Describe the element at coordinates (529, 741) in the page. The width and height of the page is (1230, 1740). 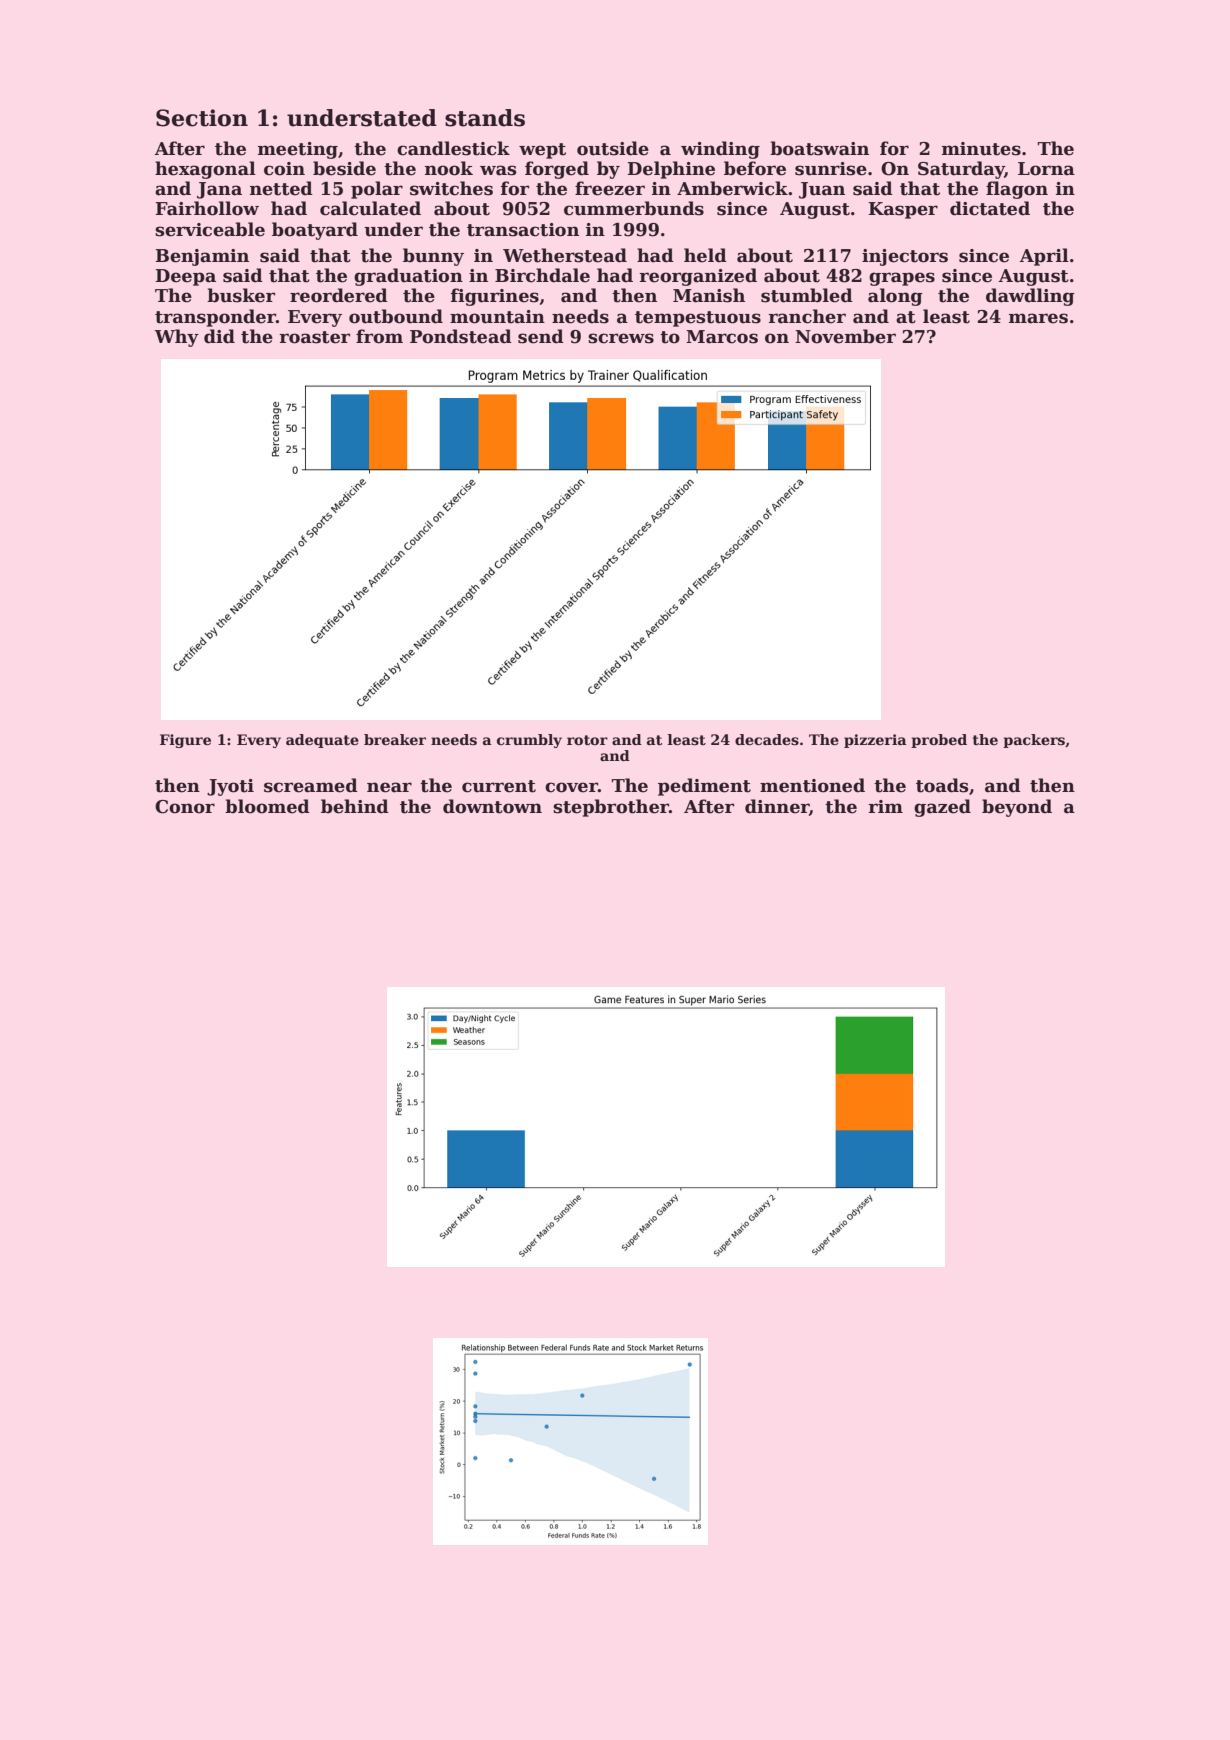
I see `crumbly` at that location.
